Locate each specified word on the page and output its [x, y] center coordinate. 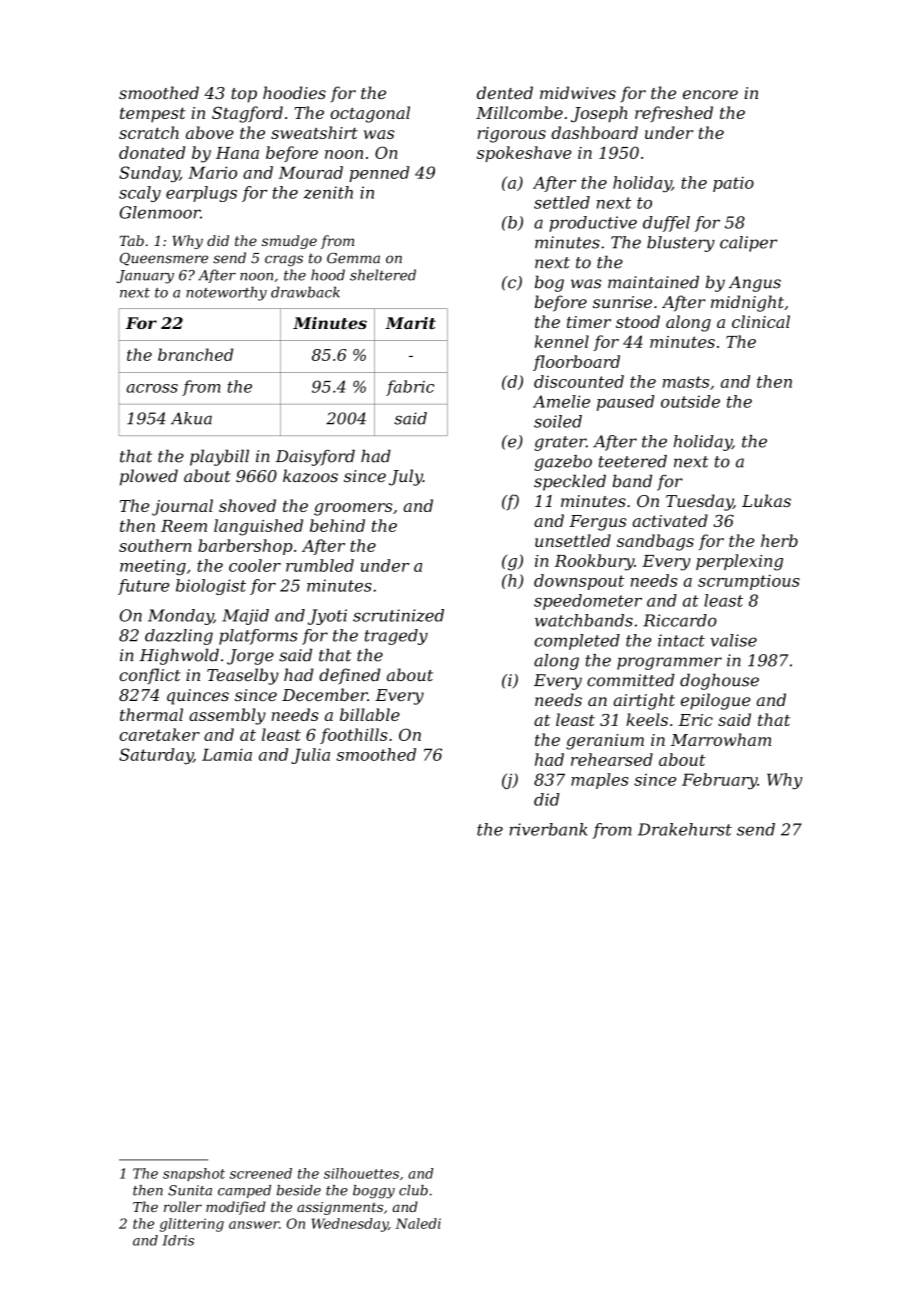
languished [258, 527]
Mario [212, 172]
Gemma [353, 258]
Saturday [156, 756]
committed [631, 680]
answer [254, 1225]
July [406, 477]
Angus [755, 284]
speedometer [588, 602]
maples [600, 781]
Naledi [418, 1223]
